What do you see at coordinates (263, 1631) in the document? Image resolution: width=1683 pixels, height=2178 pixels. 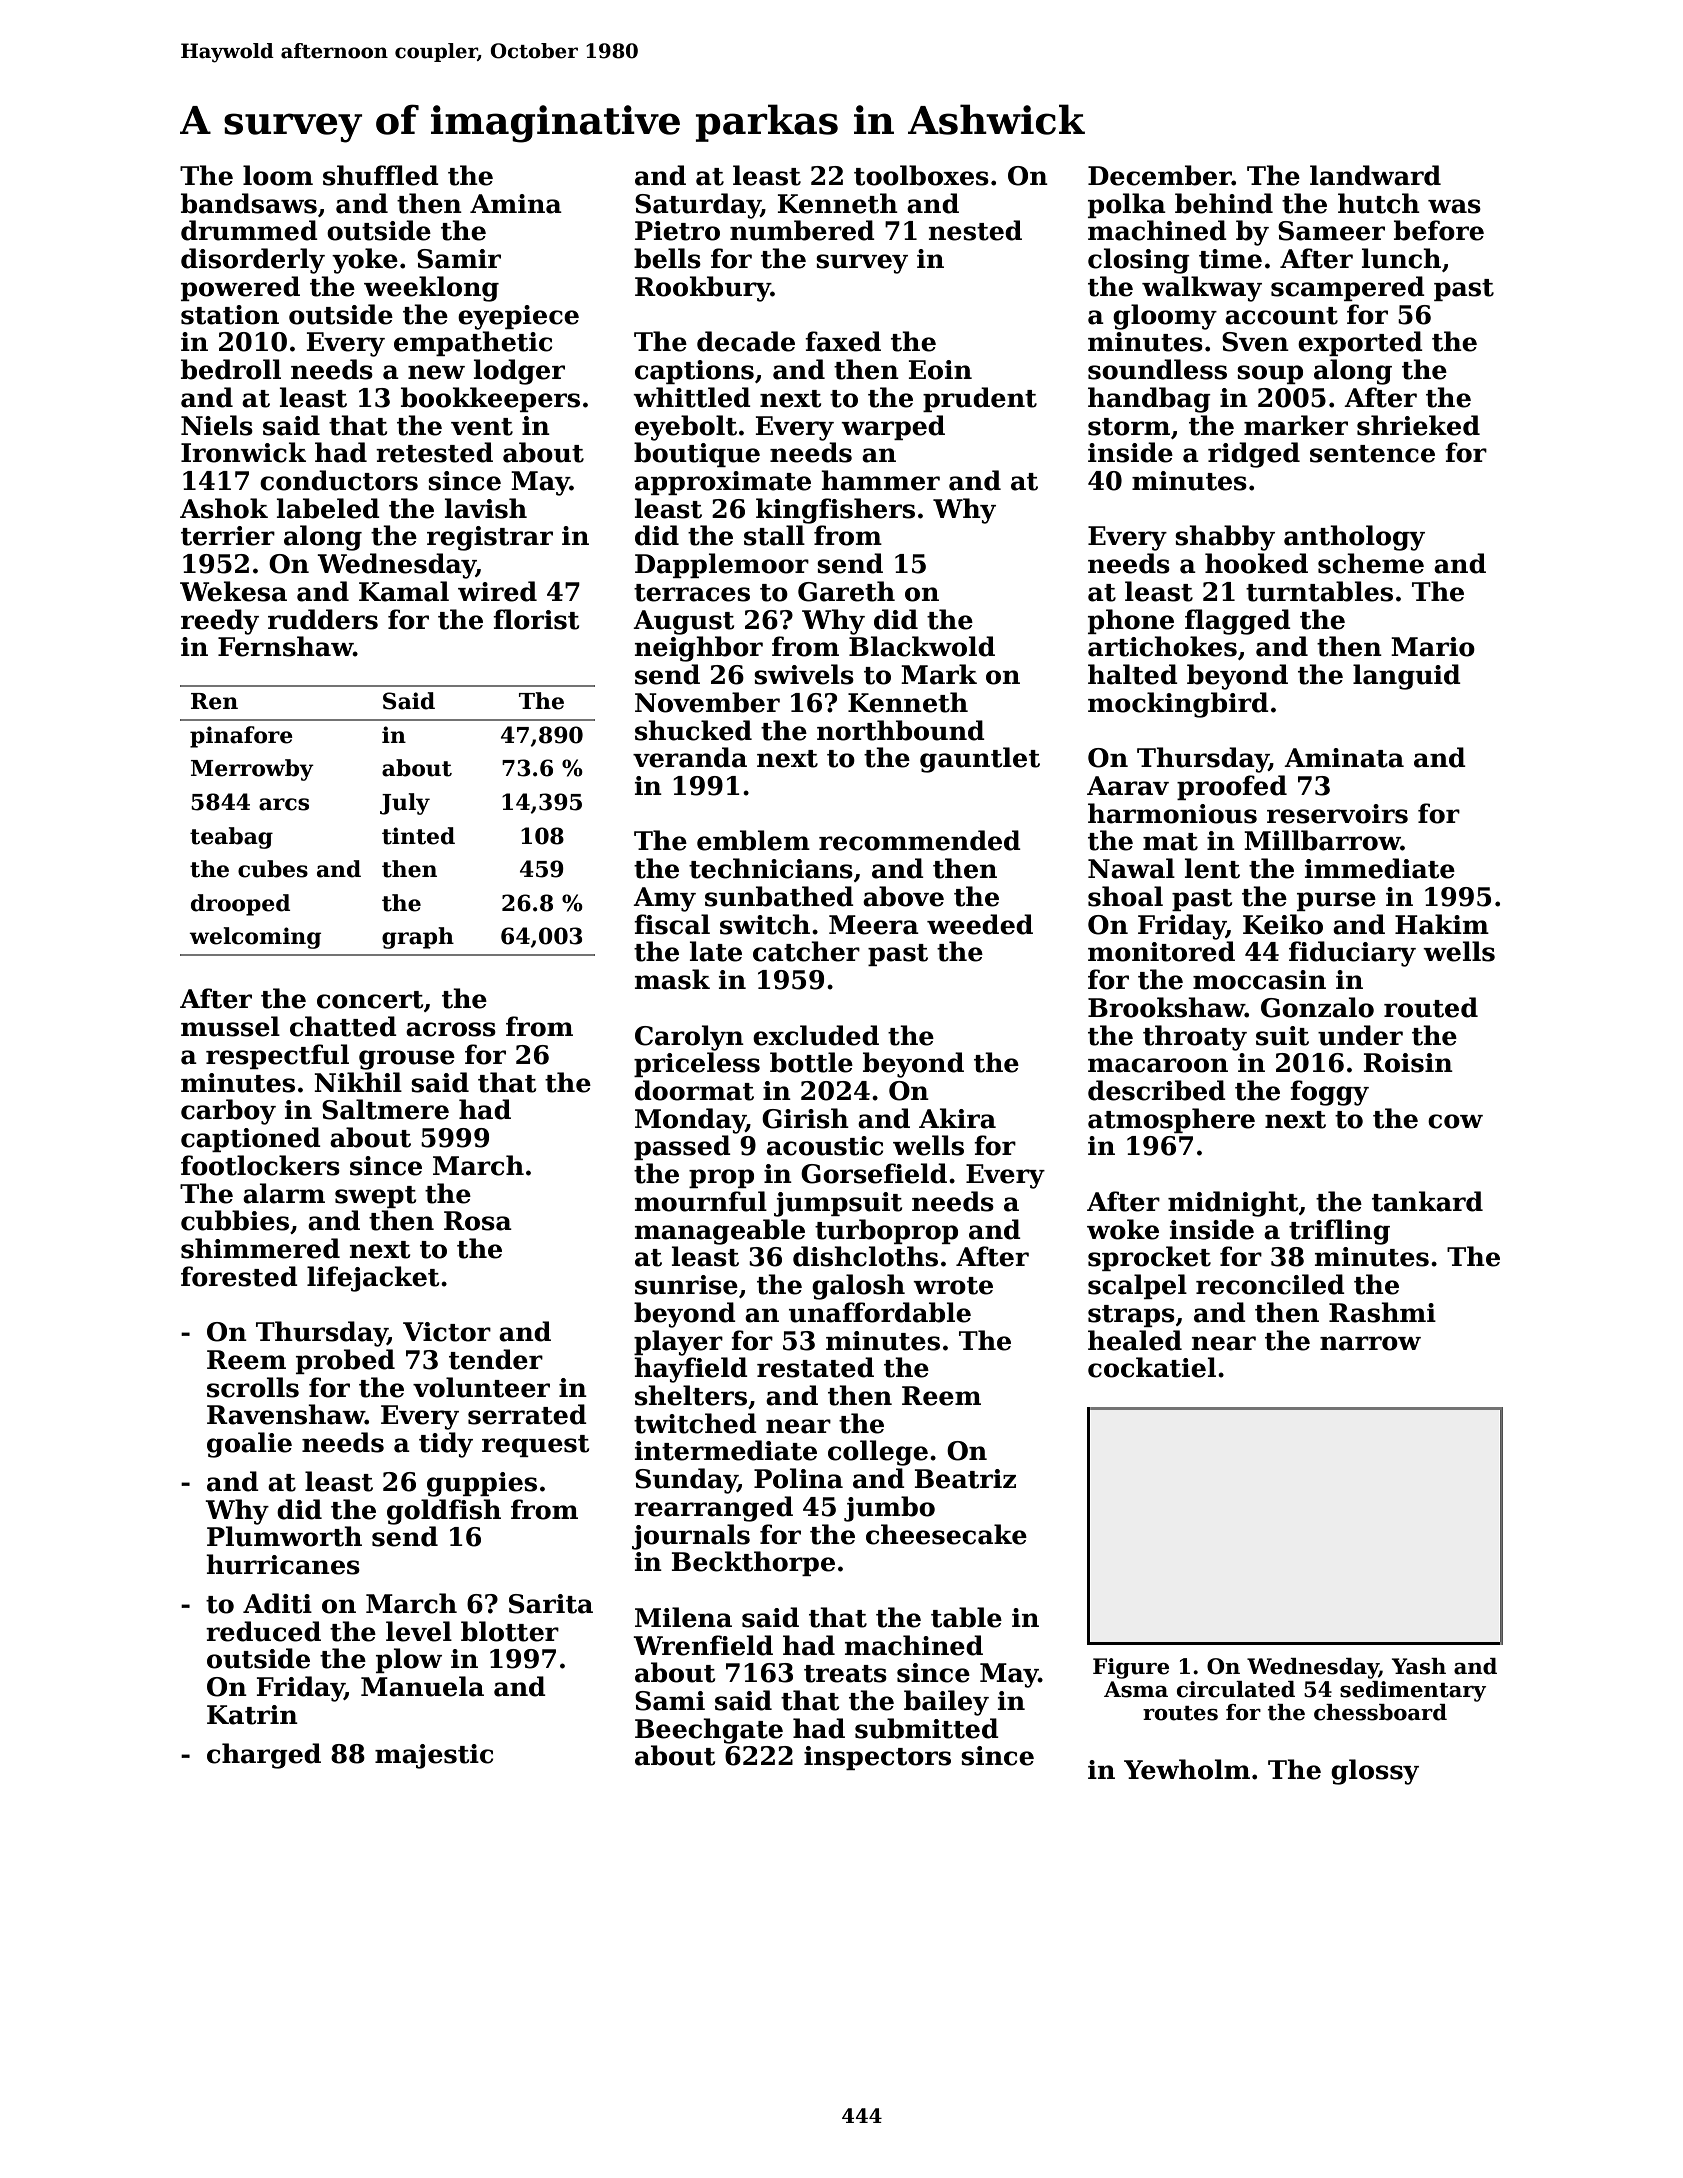 I see `reduced` at bounding box center [263, 1631].
